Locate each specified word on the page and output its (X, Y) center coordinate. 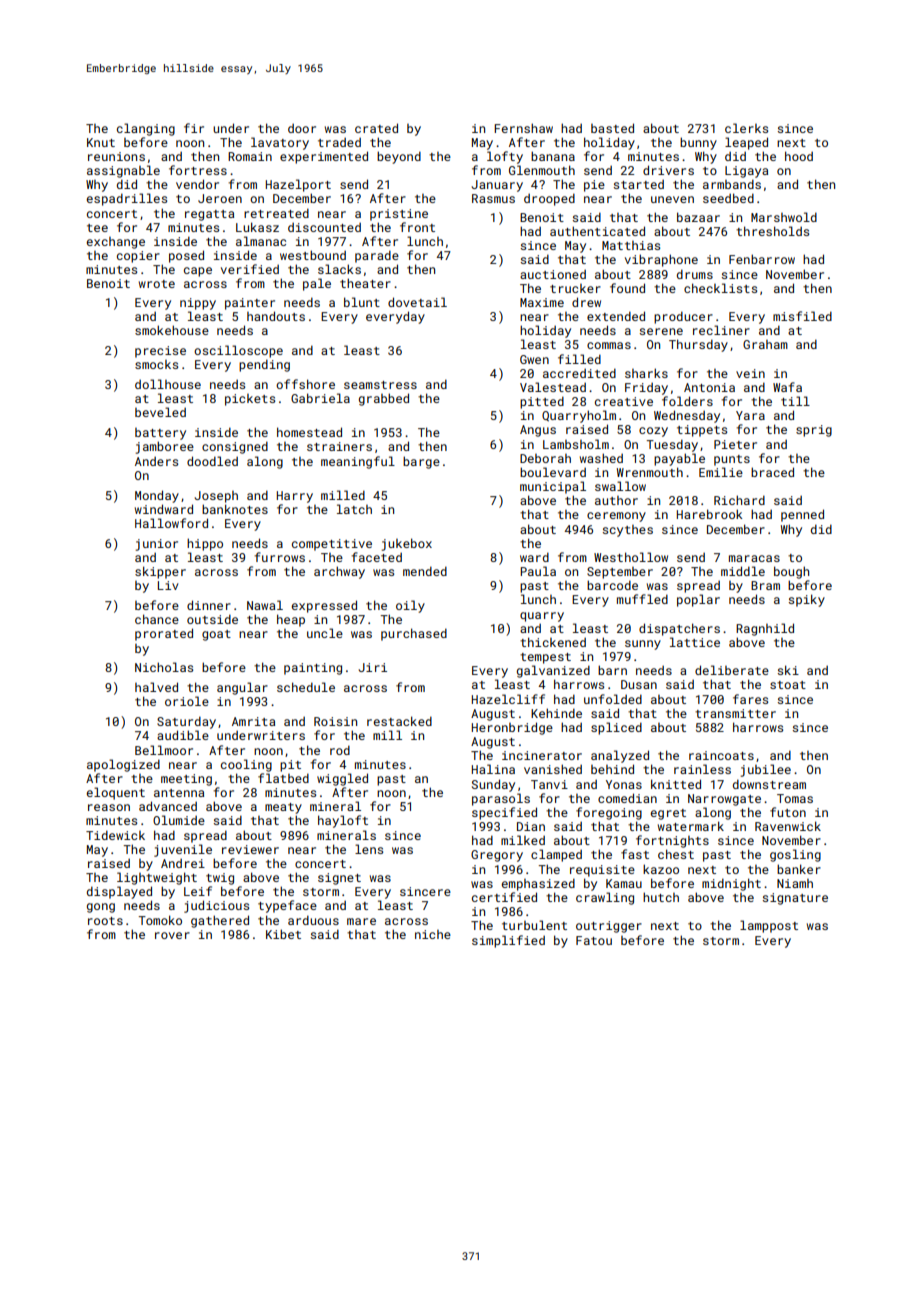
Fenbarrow (762, 259)
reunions (116, 156)
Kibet (283, 934)
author (616, 500)
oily (410, 606)
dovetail (417, 302)
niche (433, 934)
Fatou (594, 940)
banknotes (235, 509)
